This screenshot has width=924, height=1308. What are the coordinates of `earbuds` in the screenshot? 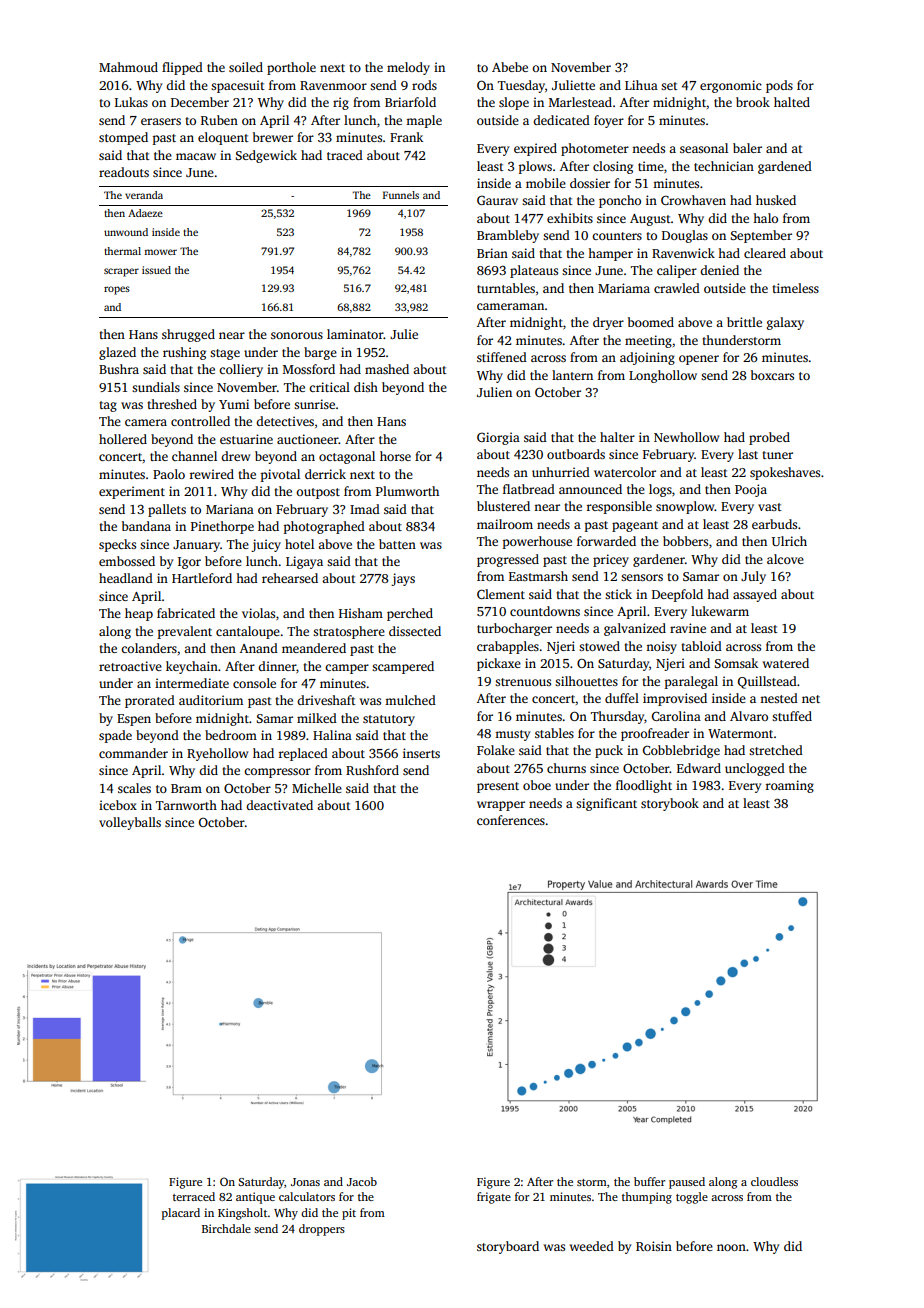 It's located at (774, 524).
